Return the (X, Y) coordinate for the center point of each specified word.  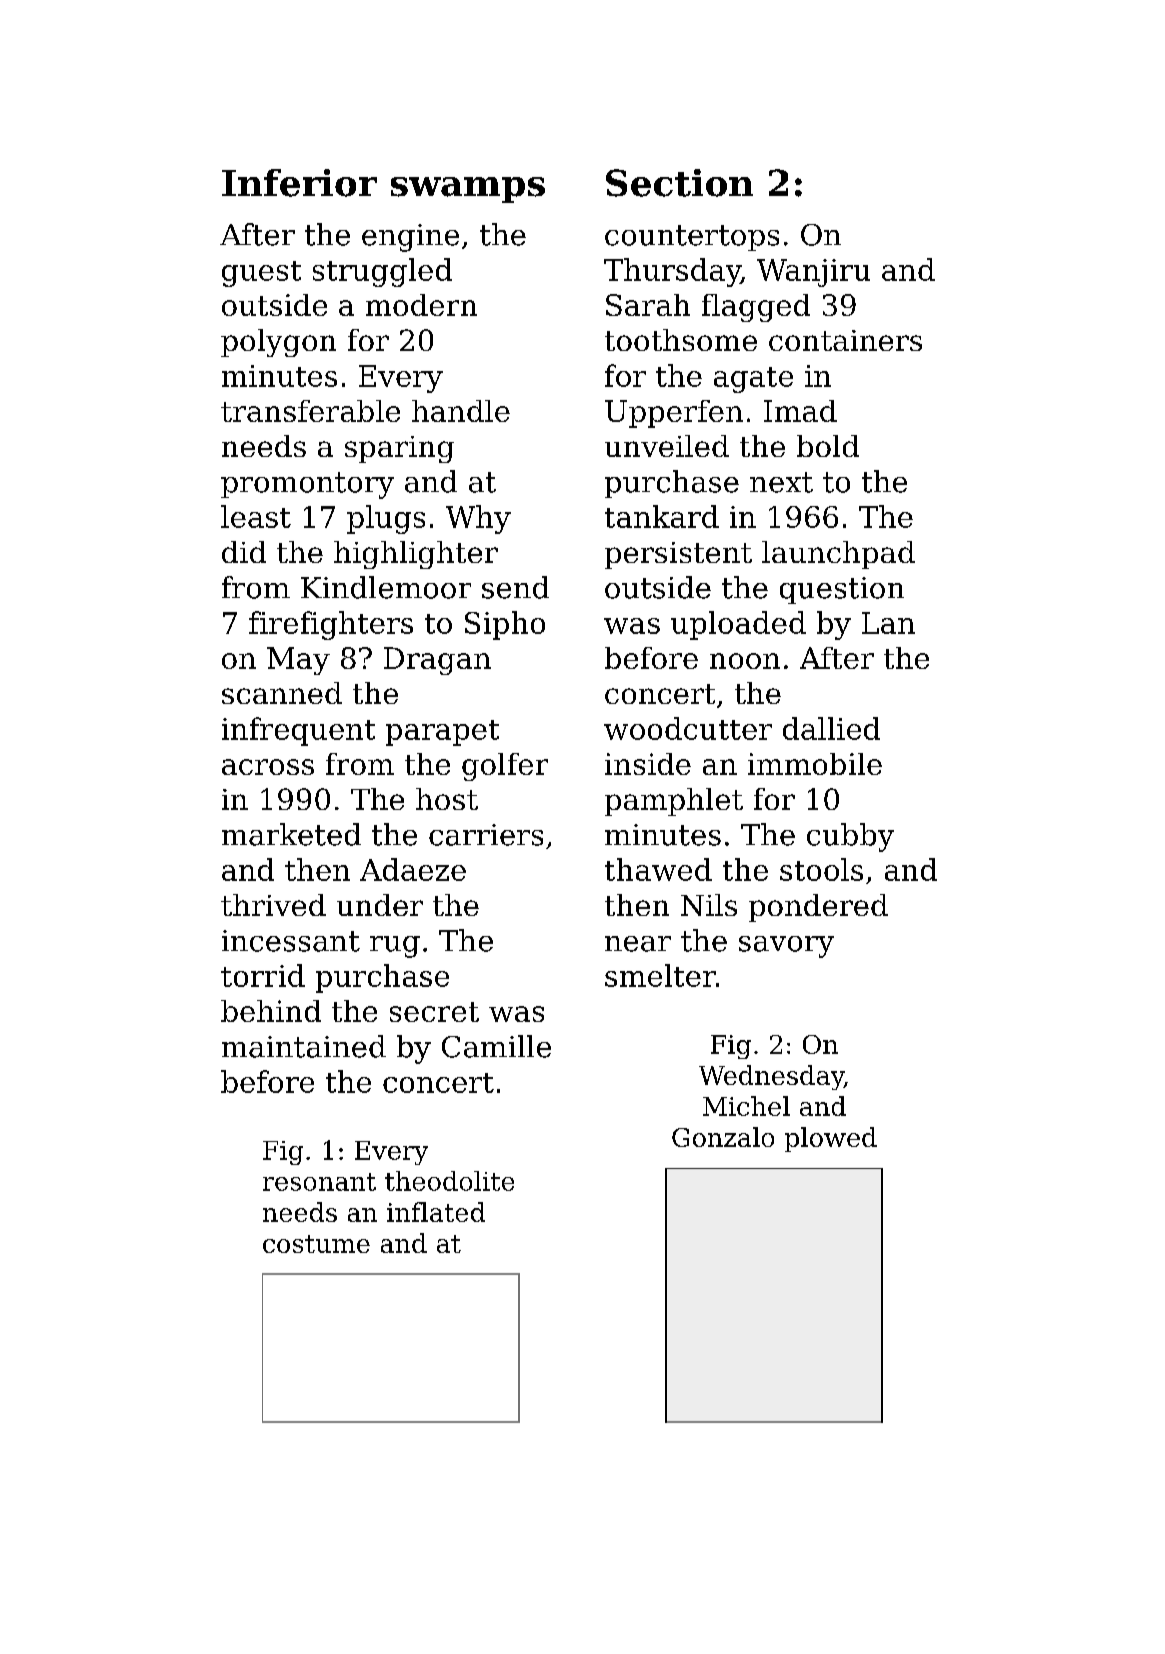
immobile (815, 764)
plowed (831, 1139)
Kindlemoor (386, 587)
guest (261, 274)
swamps (468, 190)
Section (679, 183)
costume (316, 1244)
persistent (678, 555)
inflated (436, 1212)
